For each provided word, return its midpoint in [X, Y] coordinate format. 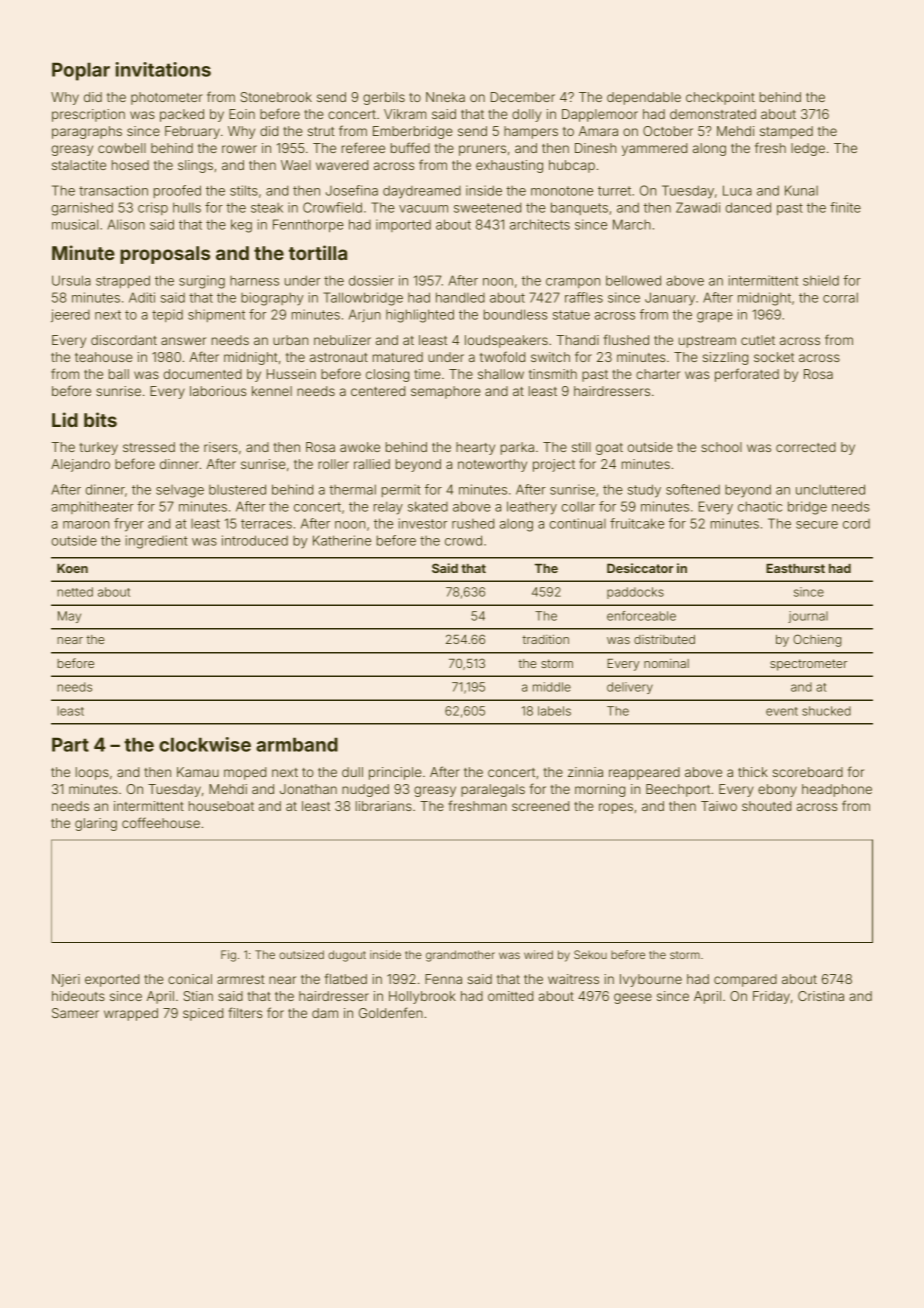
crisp [153, 208]
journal [808, 617]
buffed [410, 147]
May [69, 617]
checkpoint [720, 98]
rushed [473, 523]
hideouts [78, 996]
